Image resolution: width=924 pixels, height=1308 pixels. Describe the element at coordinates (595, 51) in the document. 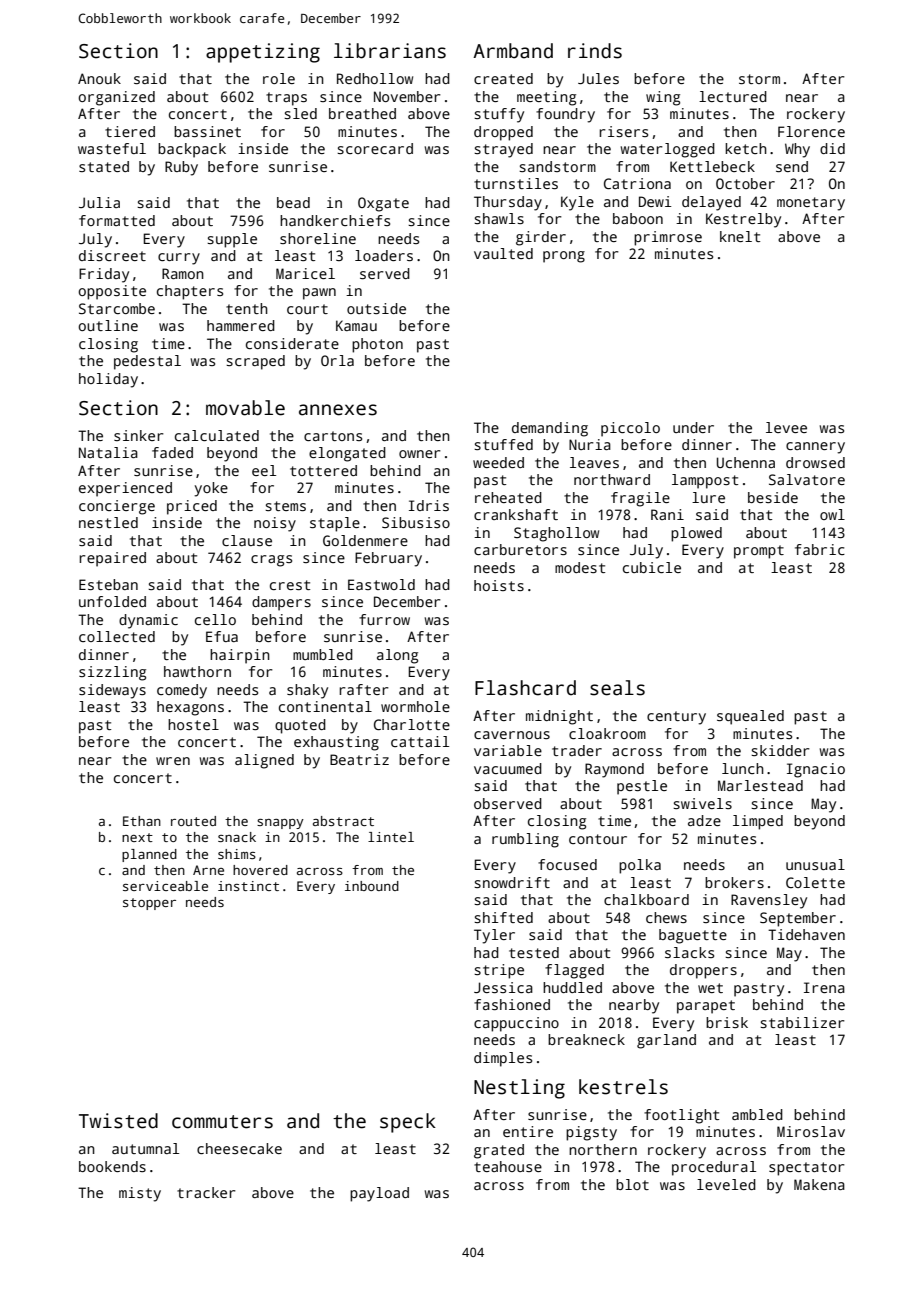

I see `rinds` at that location.
